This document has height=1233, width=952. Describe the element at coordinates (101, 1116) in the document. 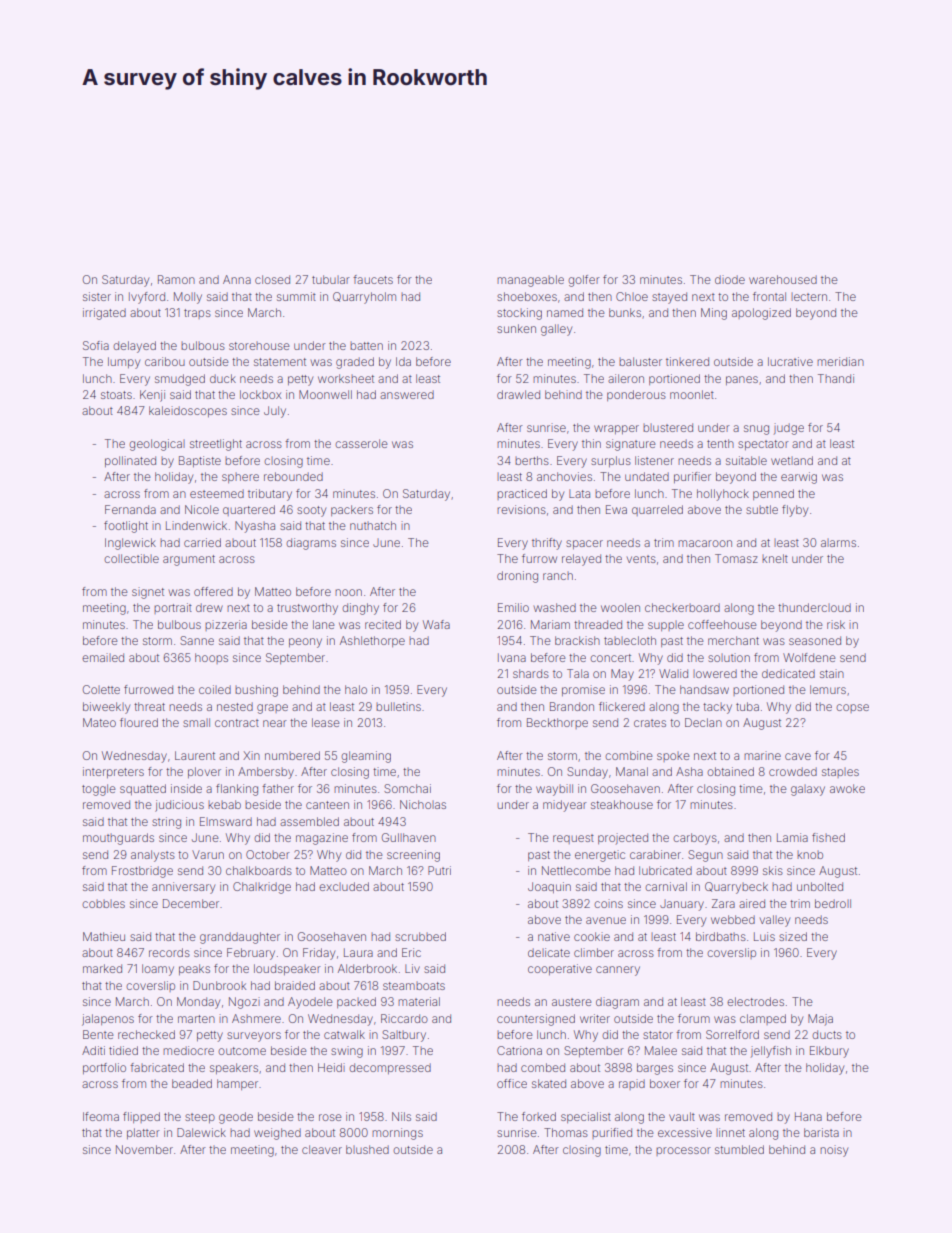

I see `Ifeoma` at that location.
